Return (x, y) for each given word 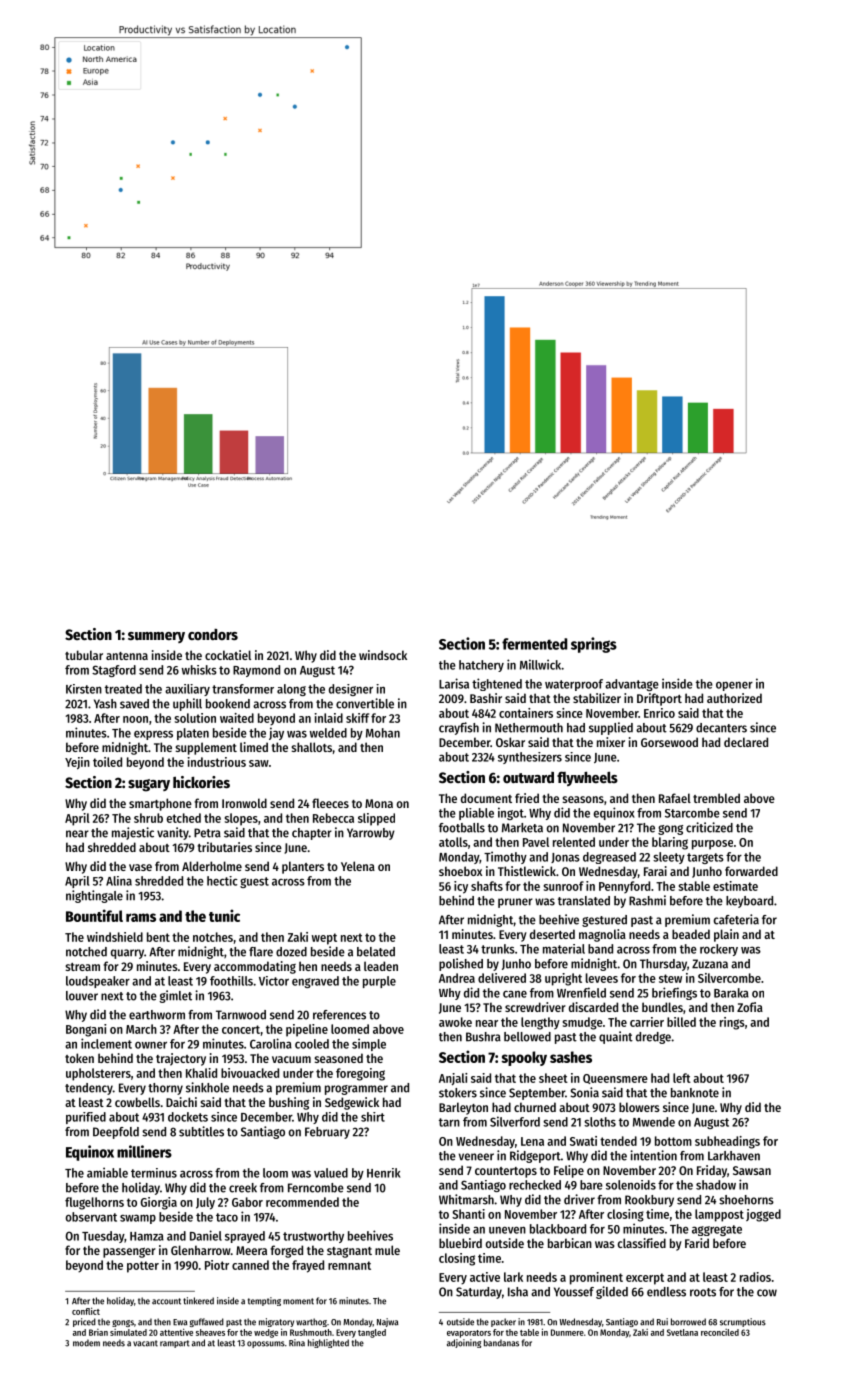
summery (156, 637)
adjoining (464, 1343)
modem (86, 1343)
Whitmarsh (466, 1199)
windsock (383, 655)
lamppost (719, 1215)
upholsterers (98, 1074)
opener (734, 686)
